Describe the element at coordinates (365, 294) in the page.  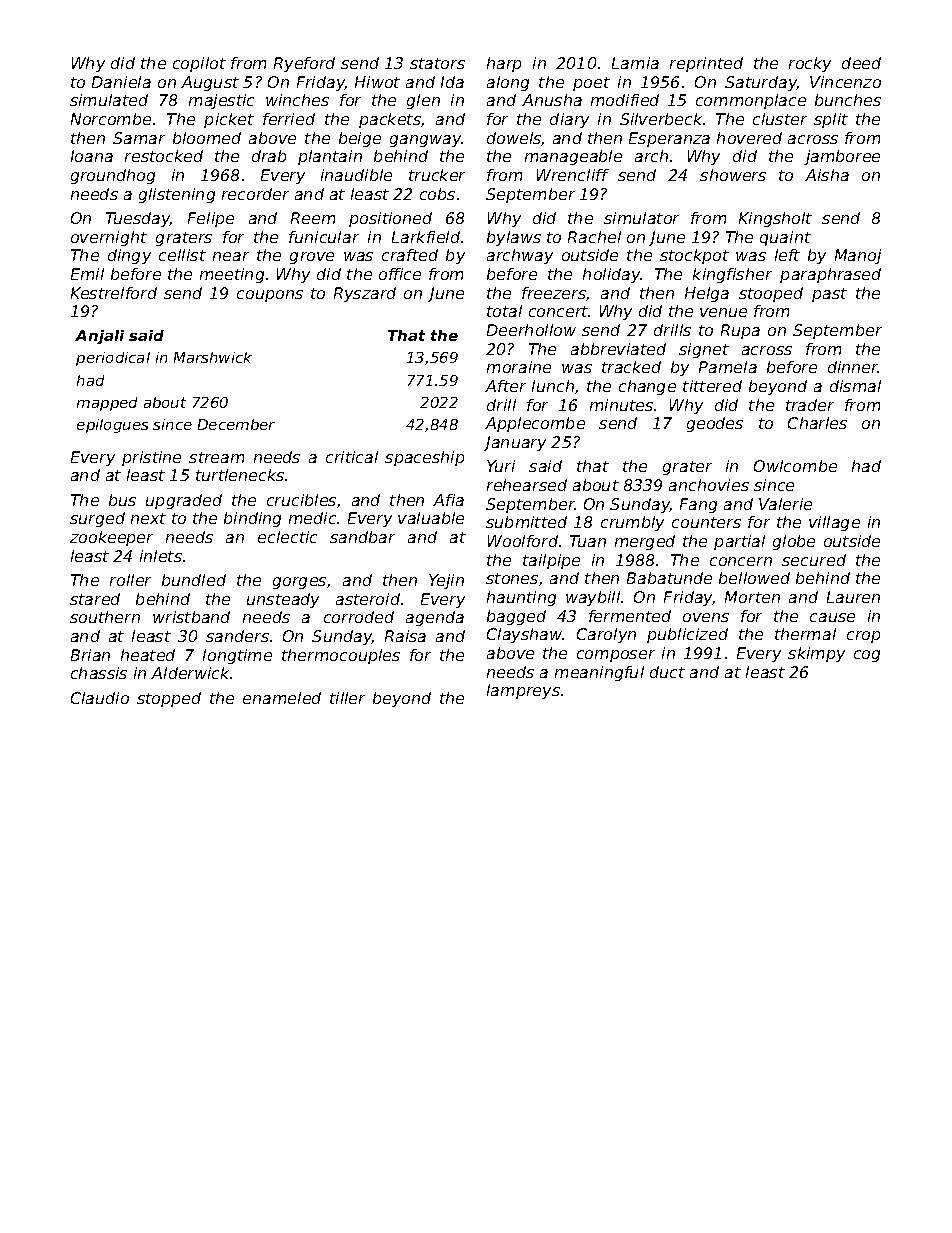
I see `Ryszard` at that location.
